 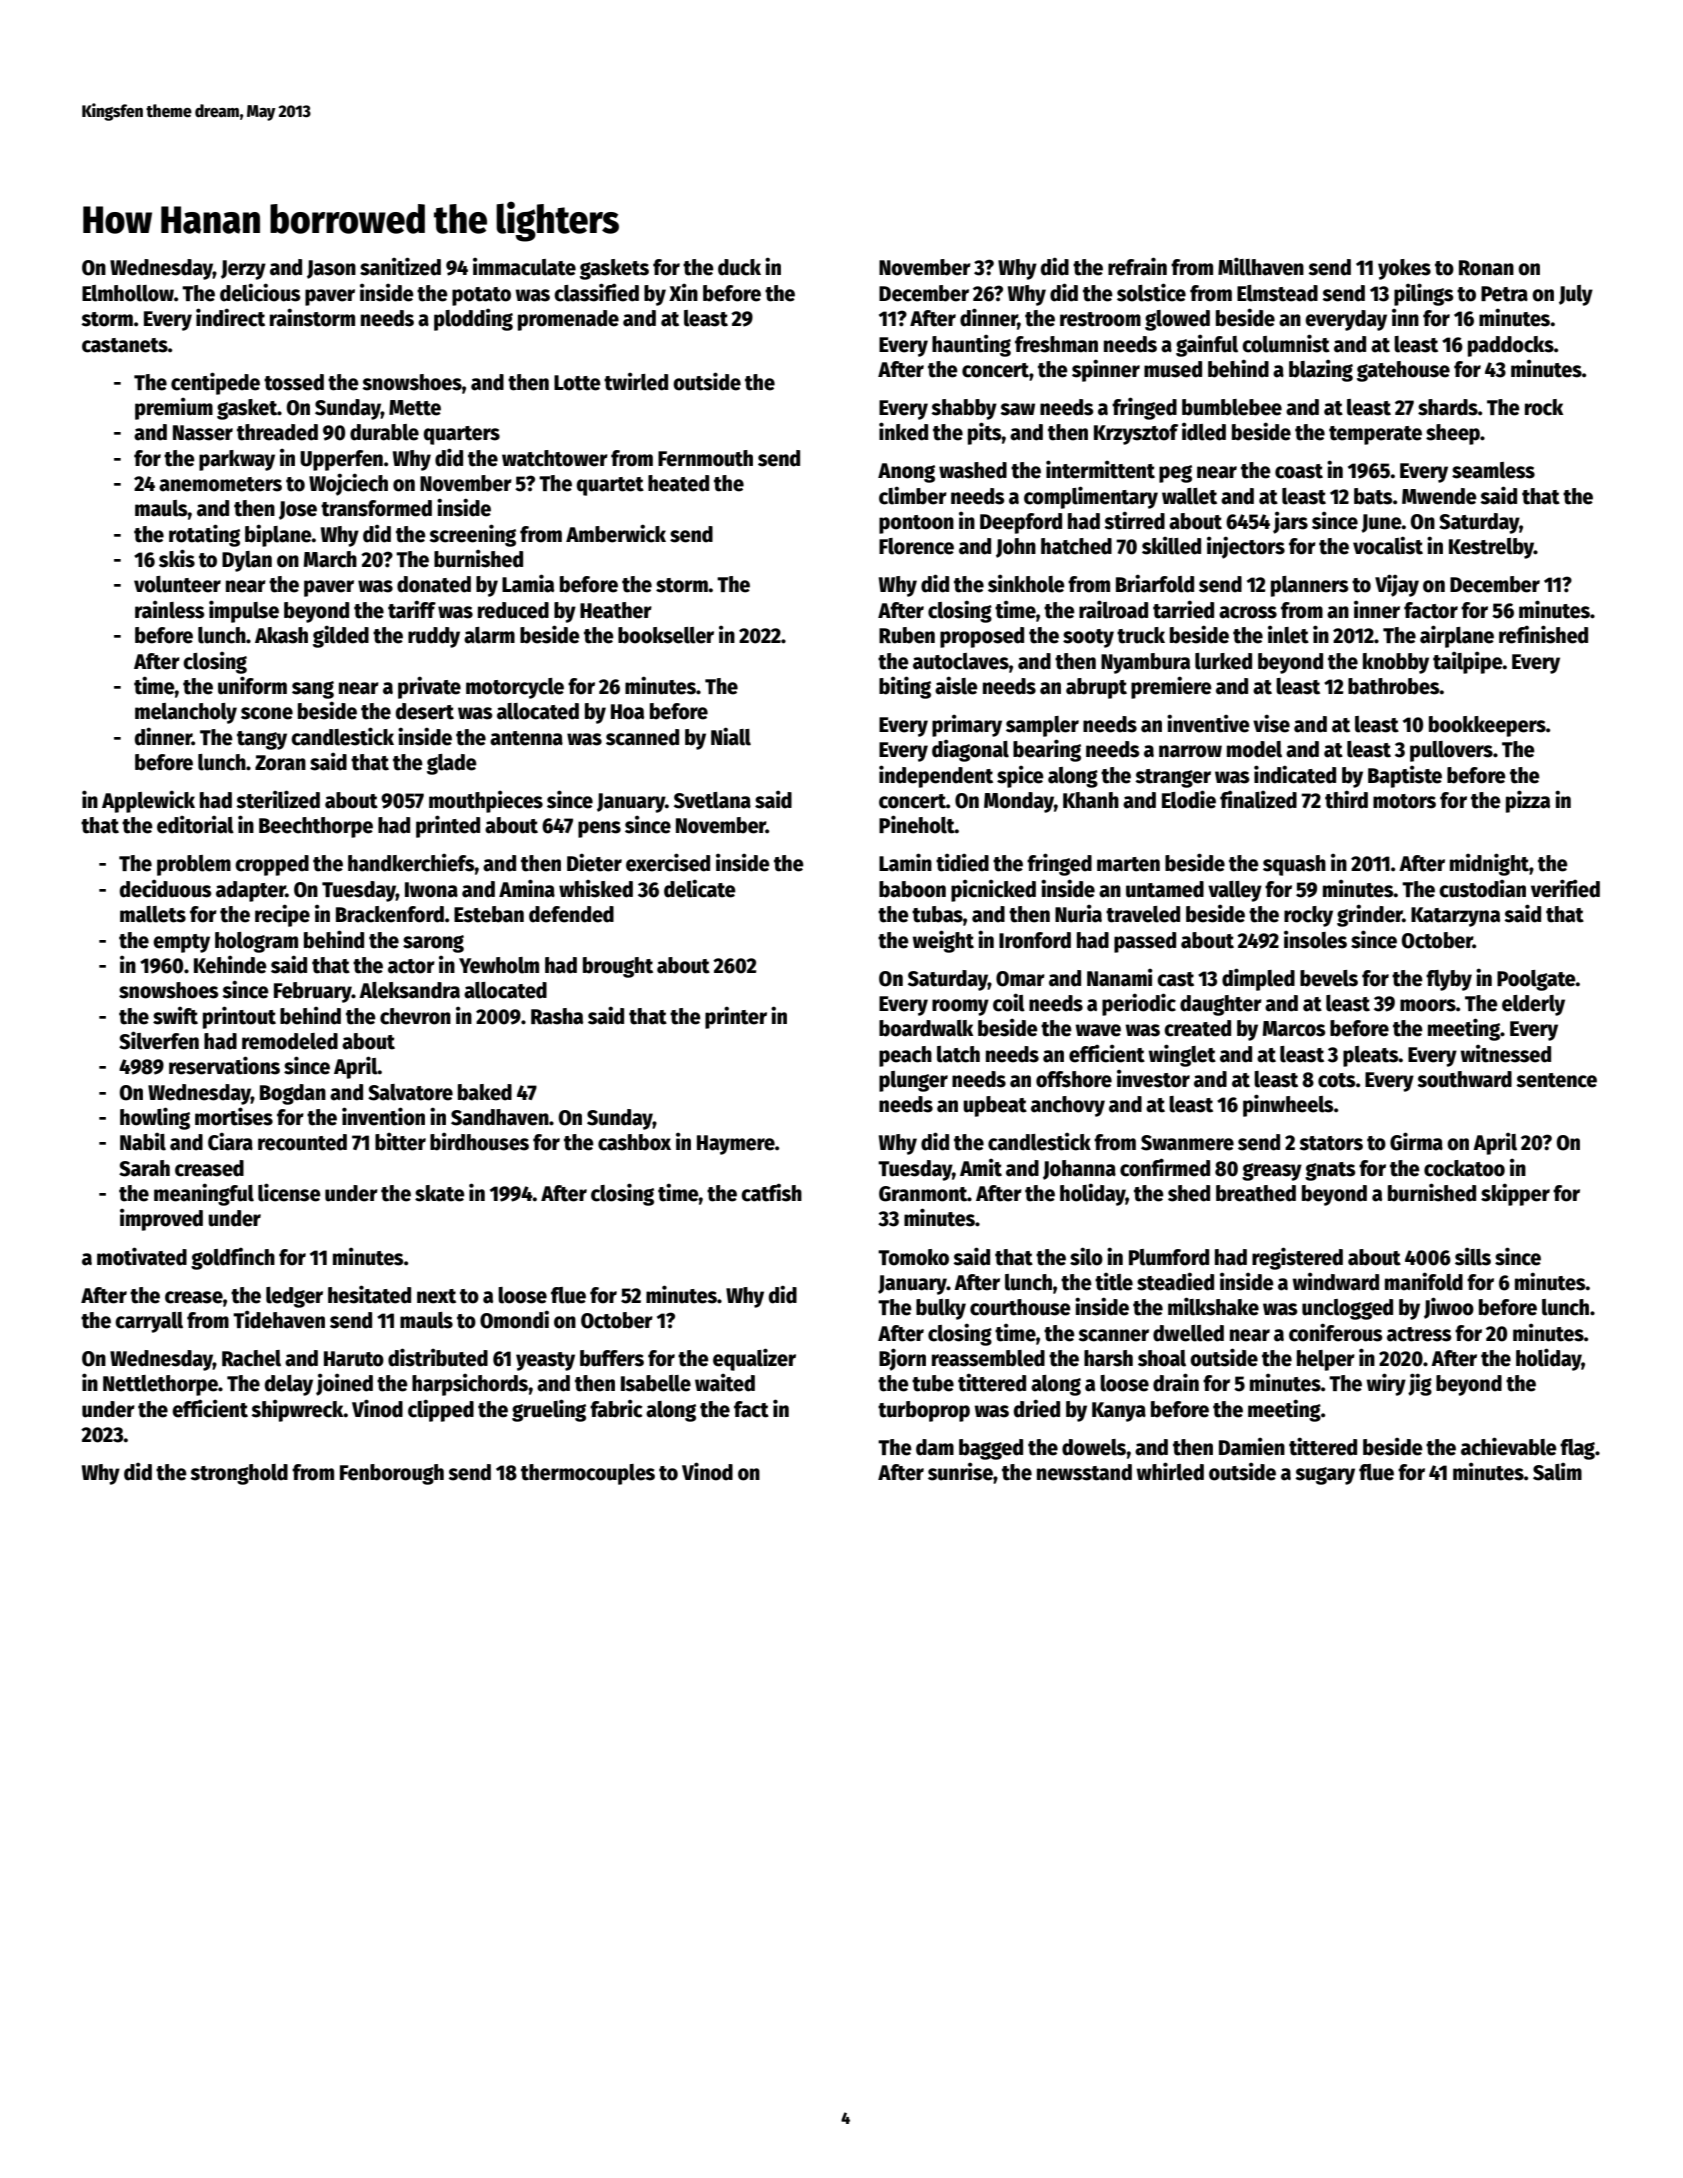 What do you see at coordinates (230, 317) in the image?
I see `indirect` at bounding box center [230, 317].
